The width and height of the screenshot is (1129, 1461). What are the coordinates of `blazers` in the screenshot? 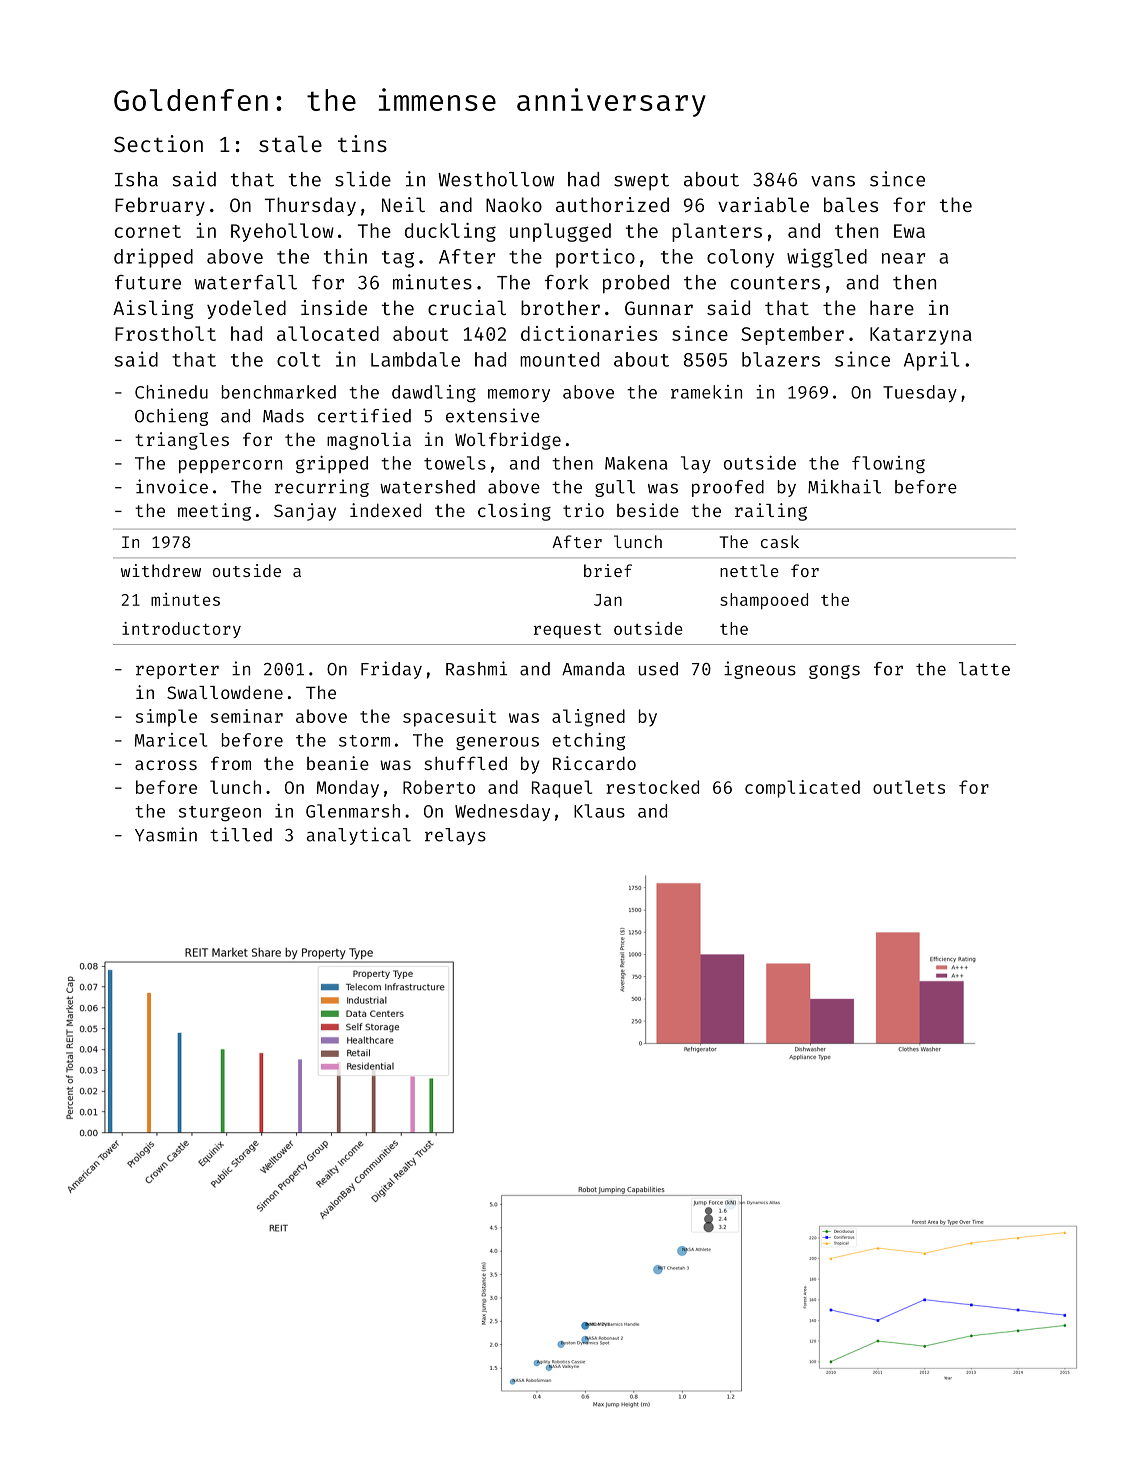 It's located at (781, 359).
